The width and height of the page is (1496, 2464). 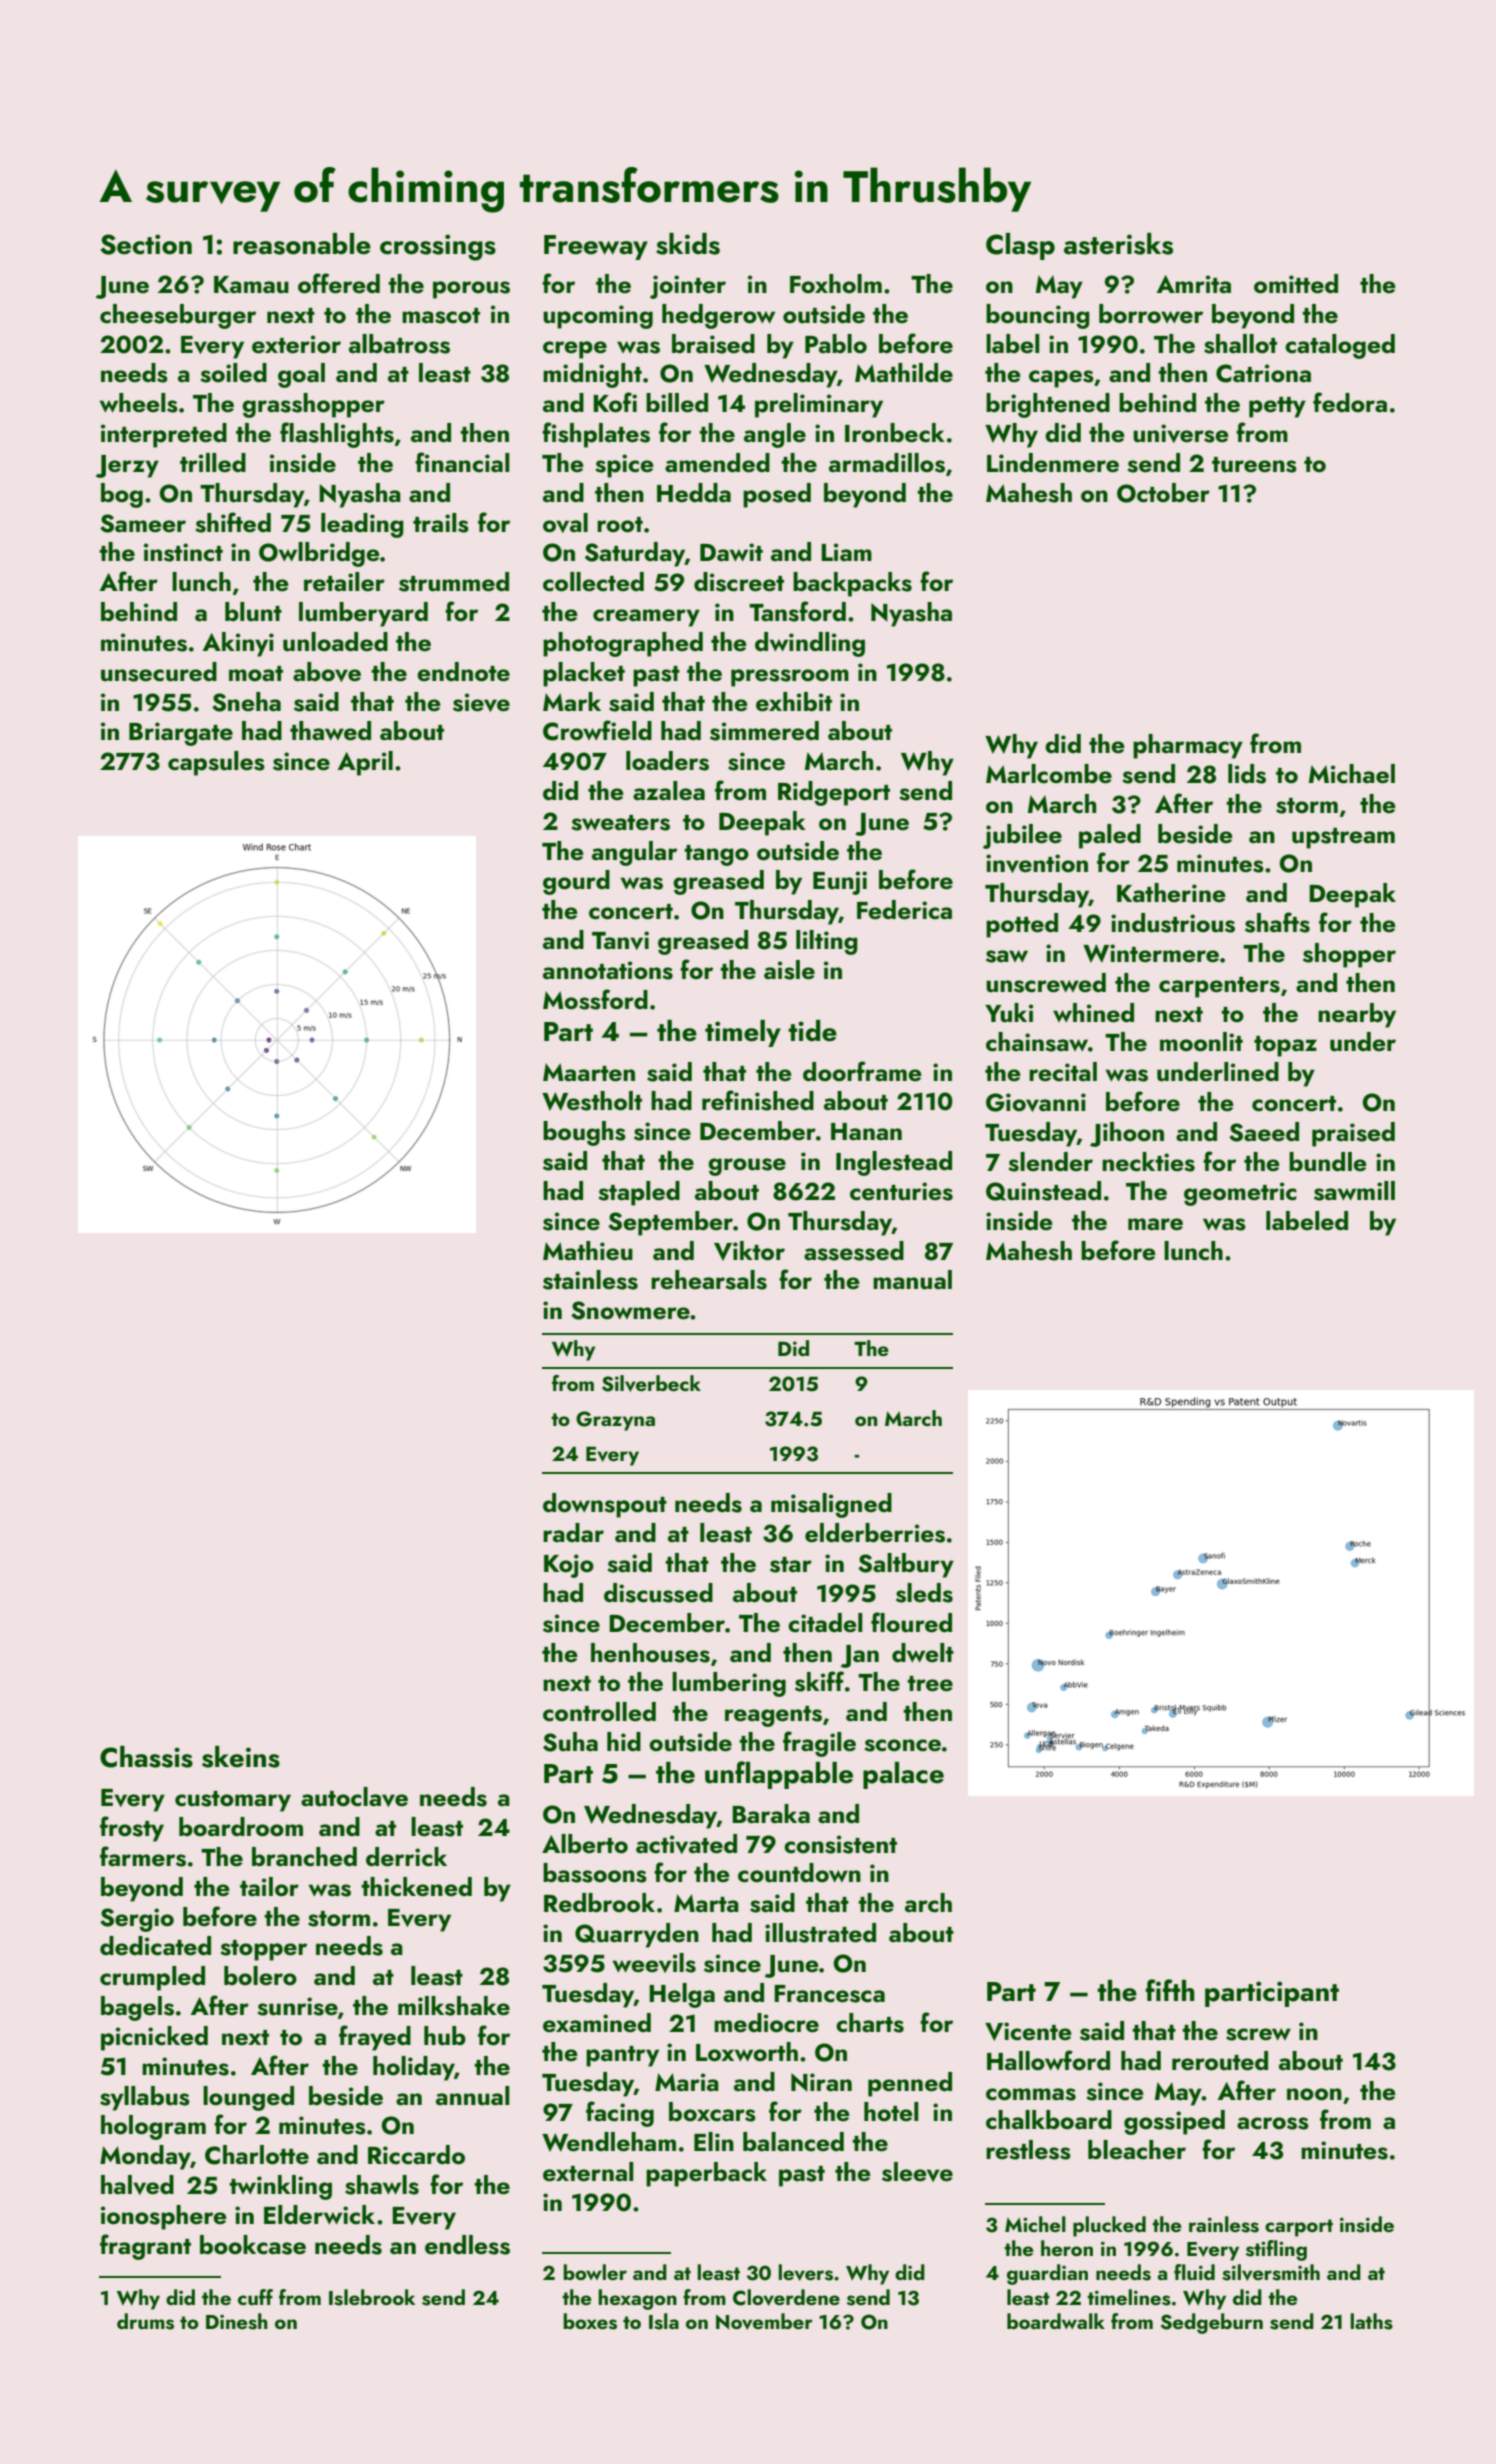 I want to click on boughs, so click(x=584, y=1133).
